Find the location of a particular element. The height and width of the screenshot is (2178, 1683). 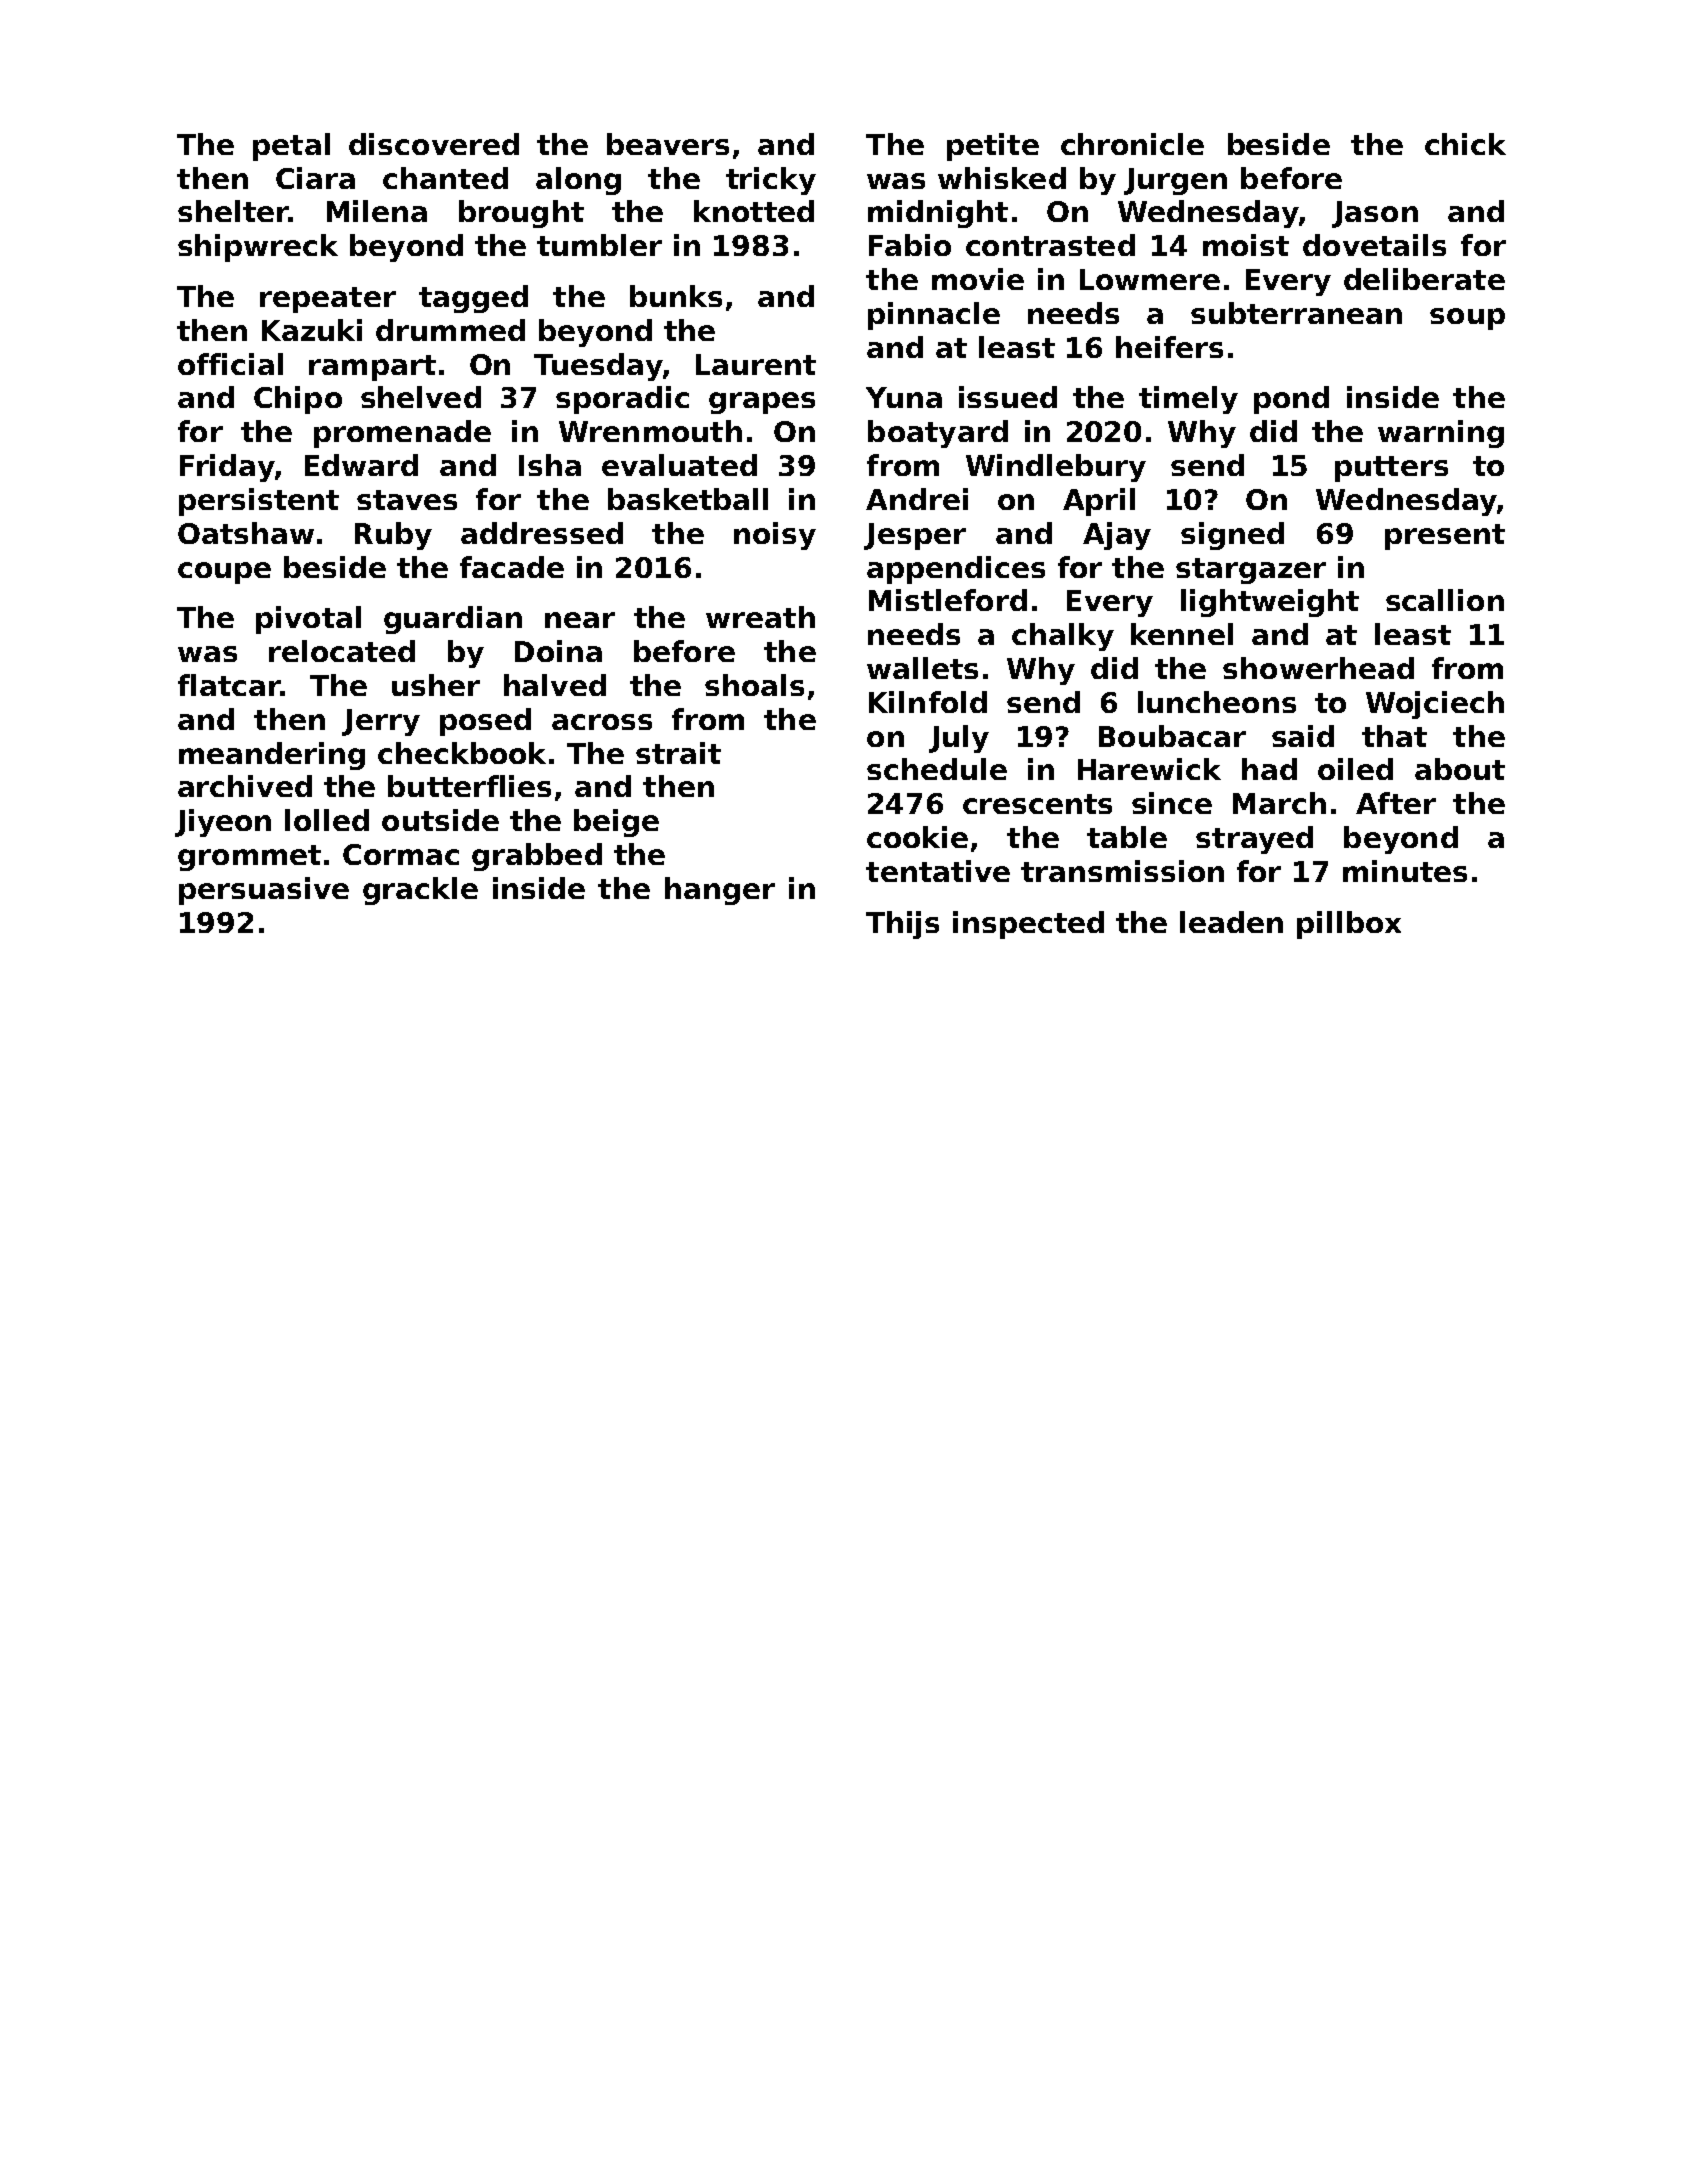

chronicle is located at coordinates (1132, 144).
